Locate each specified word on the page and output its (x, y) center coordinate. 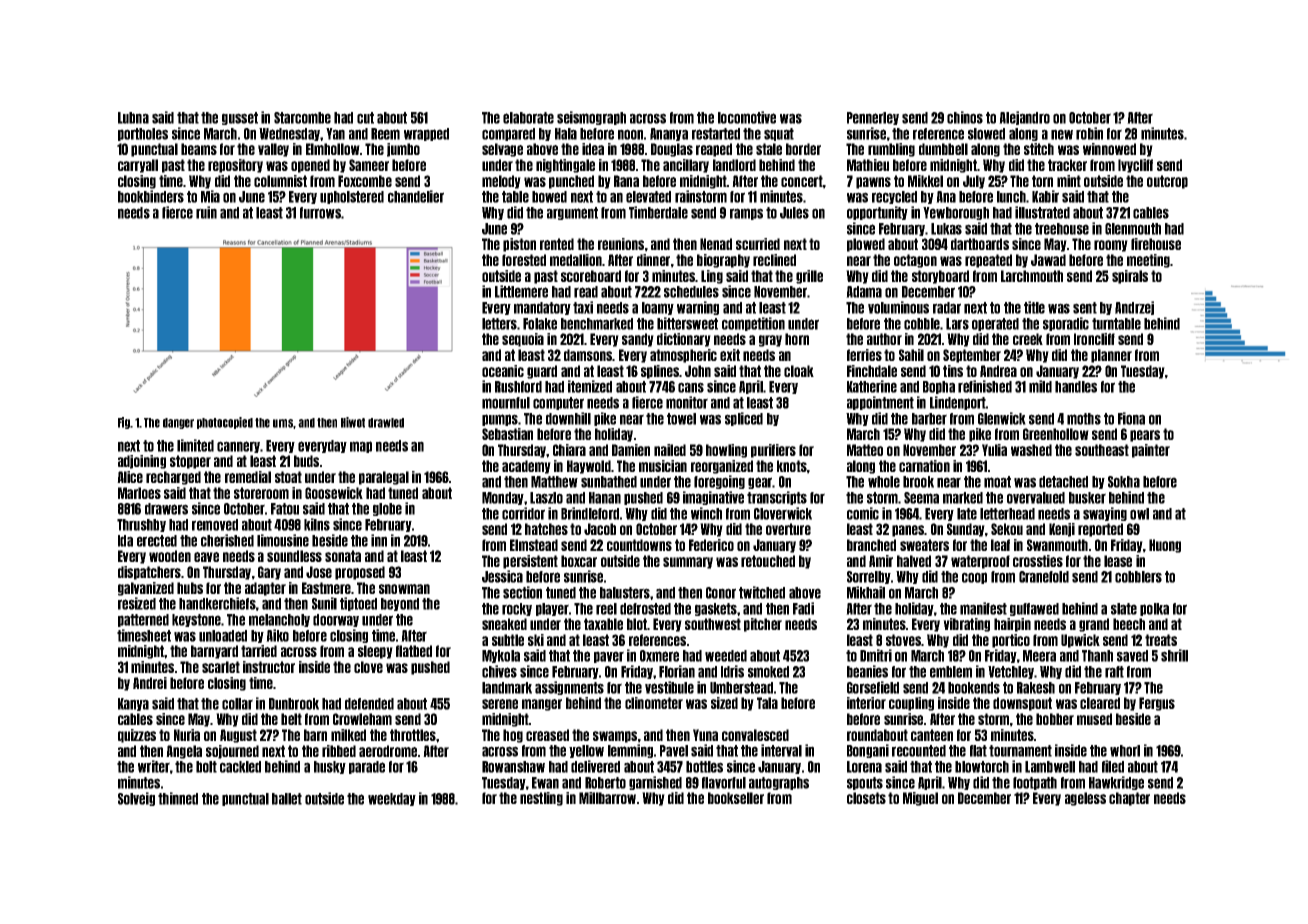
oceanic (503, 371)
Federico (711, 545)
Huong (1165, 546)
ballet (287, 799)
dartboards (980, 244)
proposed (360, 573)
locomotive (747, 117)
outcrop (1167, 182)
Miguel (920, 799)
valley (273, 150)
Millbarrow (607, 798)
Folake (540, 324)
